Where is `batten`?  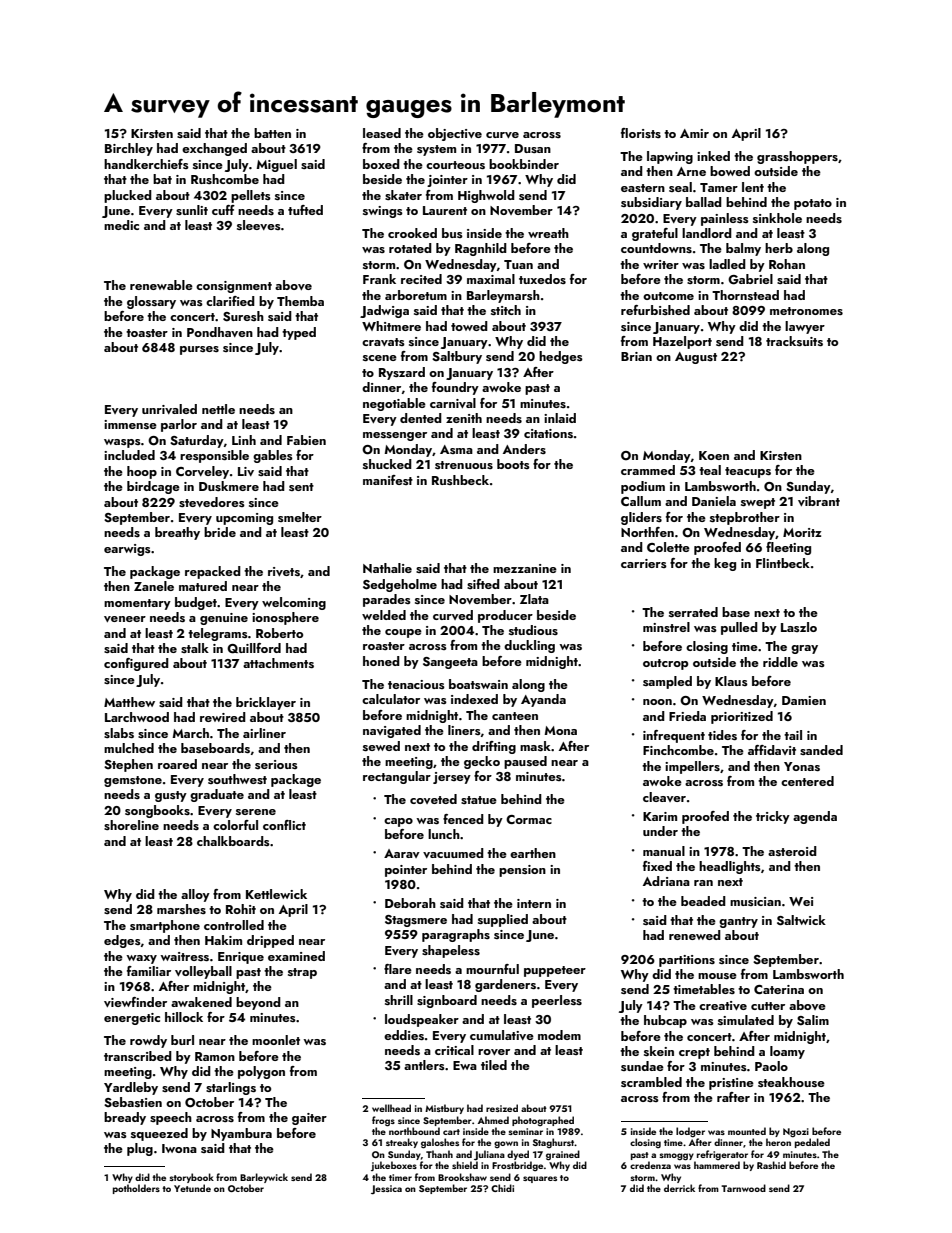 batten is located at coordinates (272, 133).
